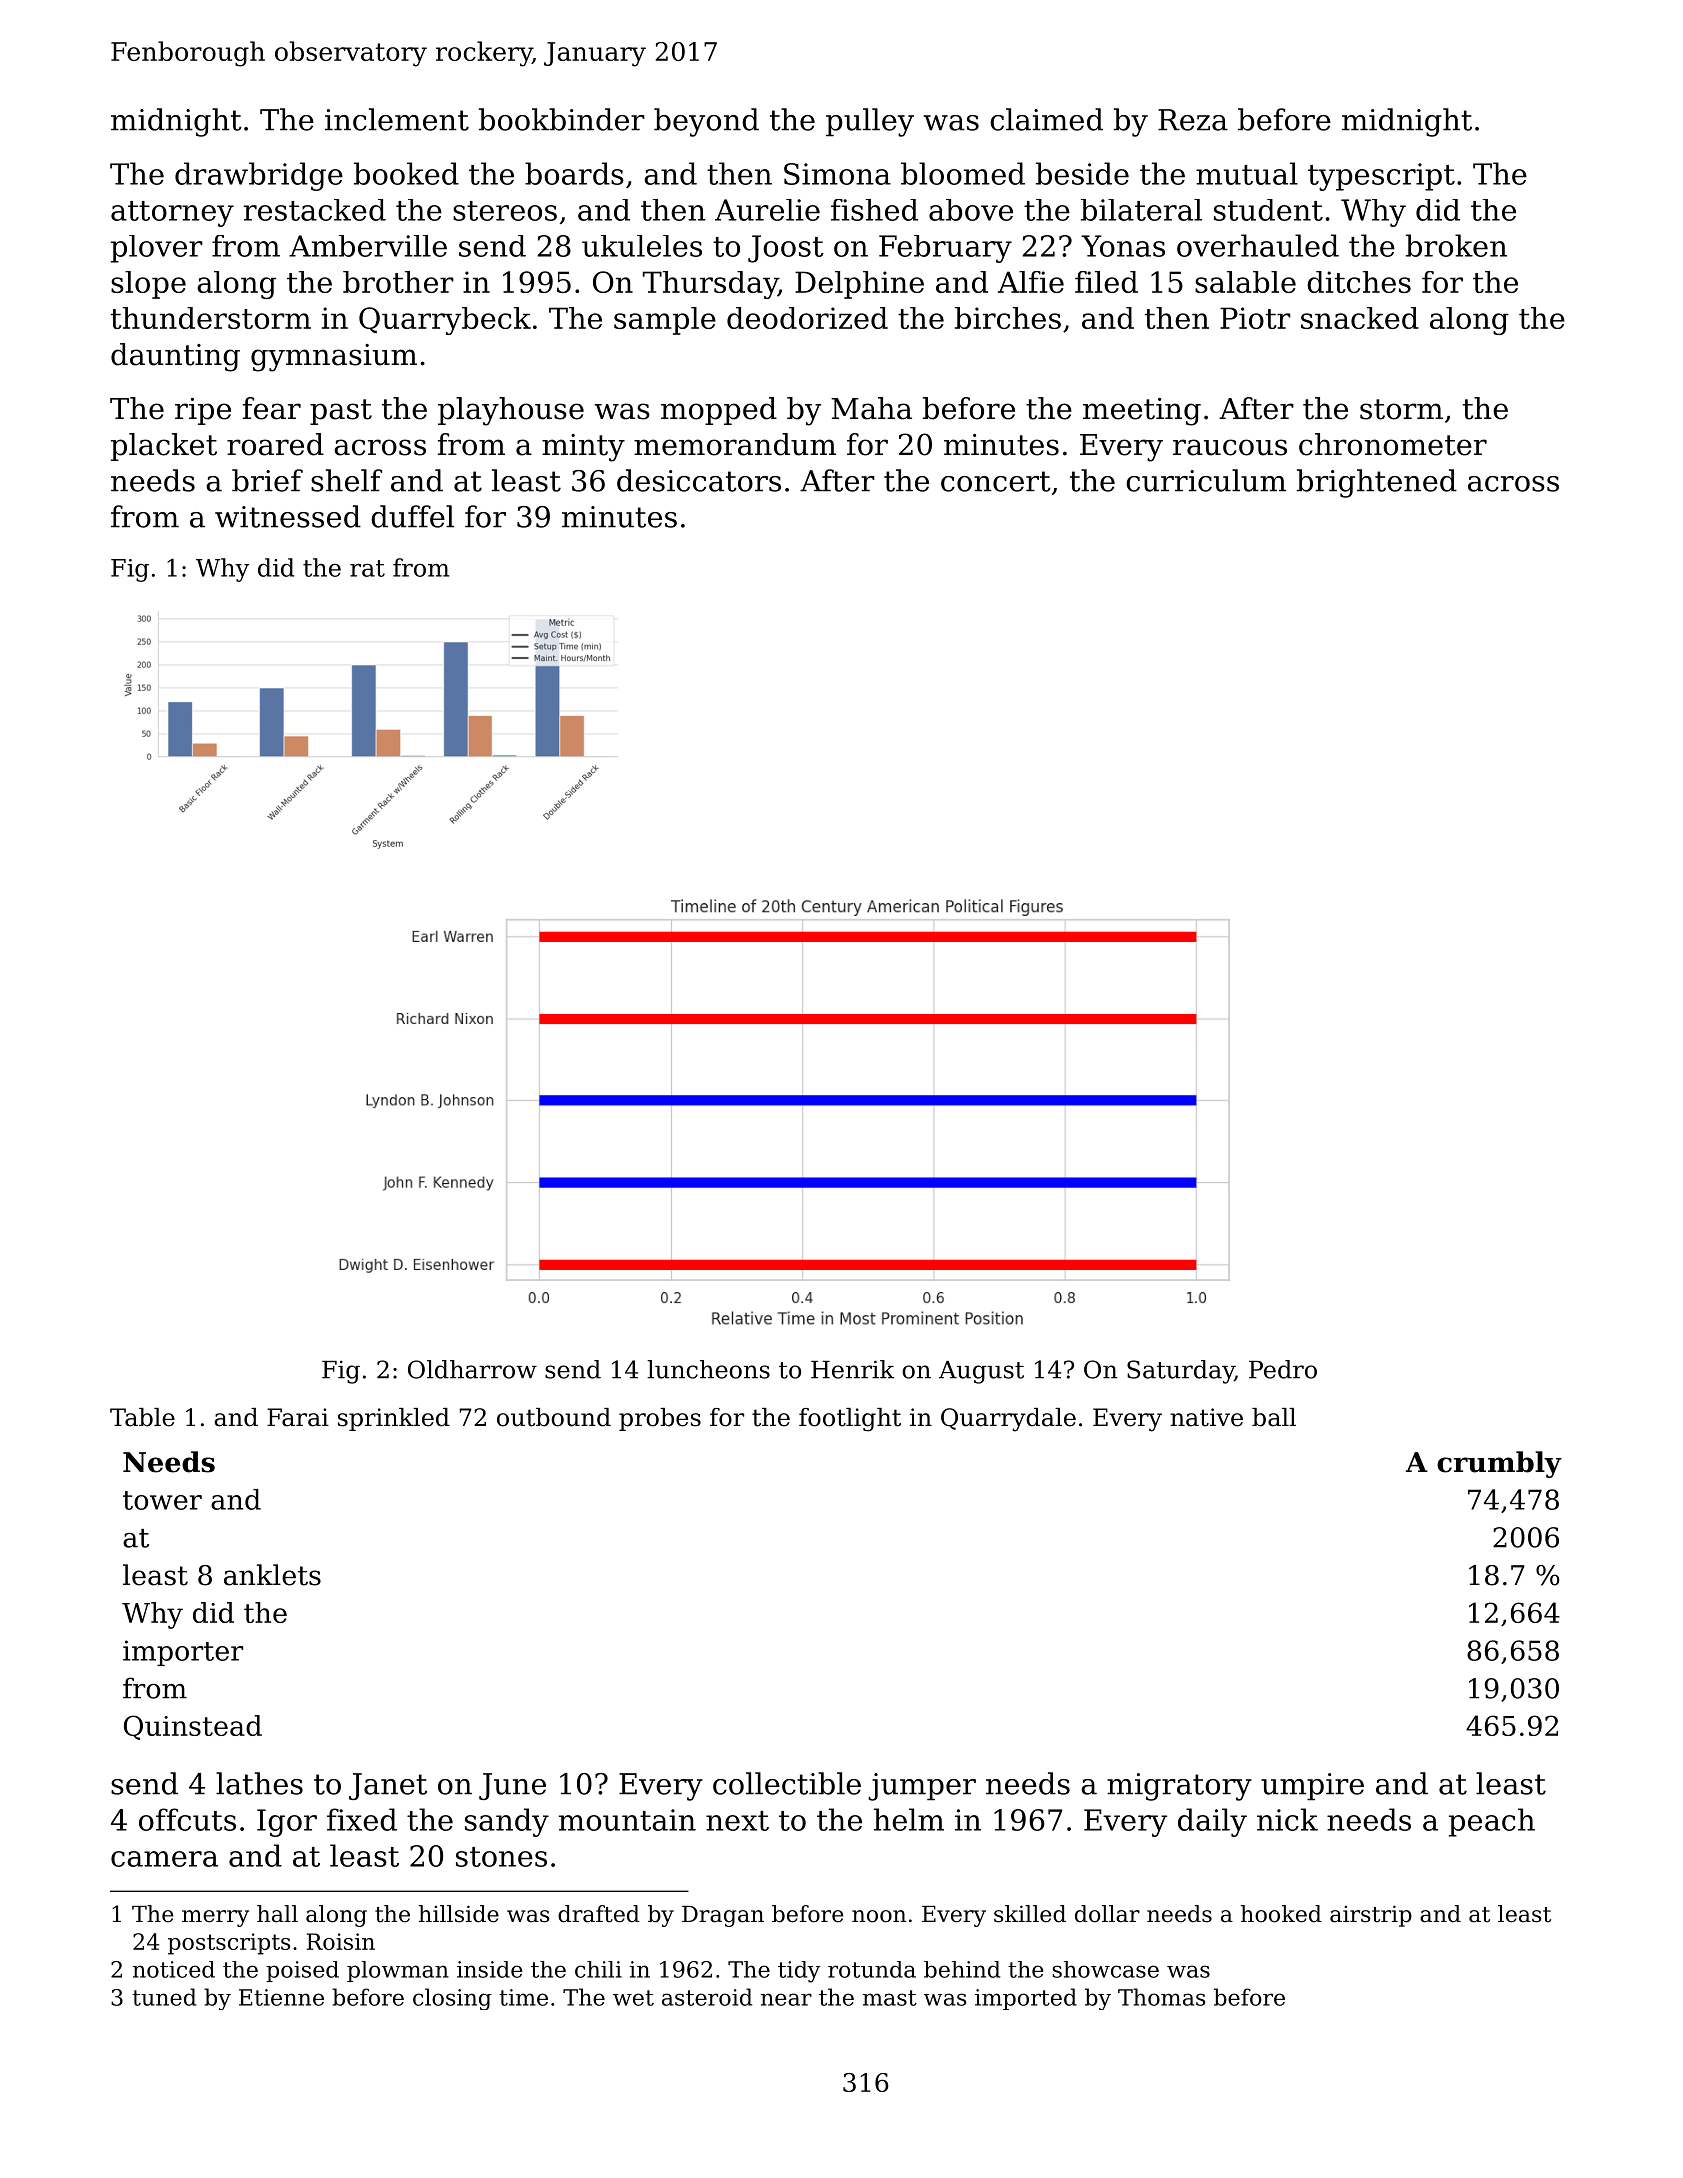 The image size is (1683, 2178). I want to click on concert, so click(996, 481).
